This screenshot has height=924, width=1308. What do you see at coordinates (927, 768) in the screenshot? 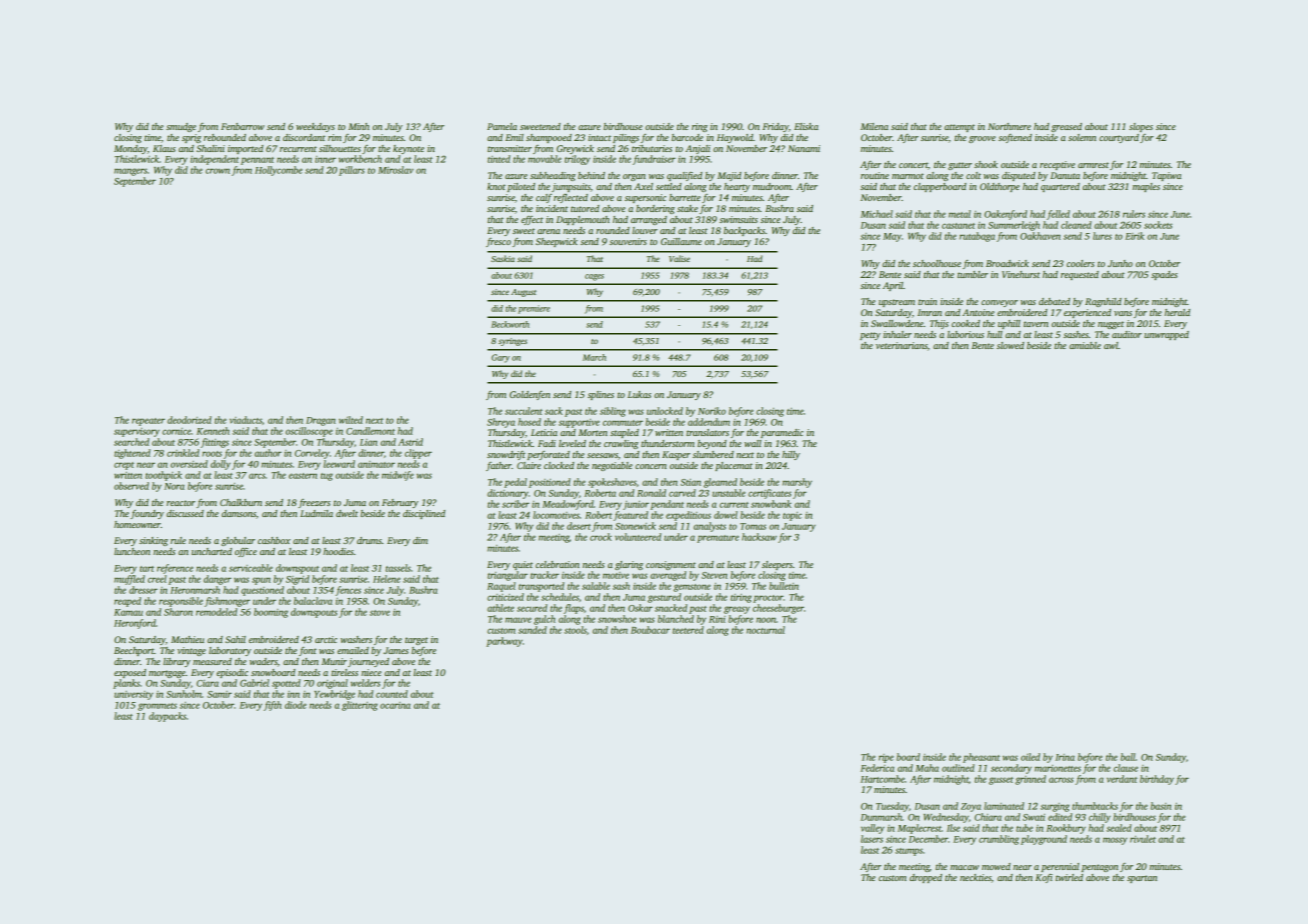
I see `Maha` at bounding box center [927, 768].
